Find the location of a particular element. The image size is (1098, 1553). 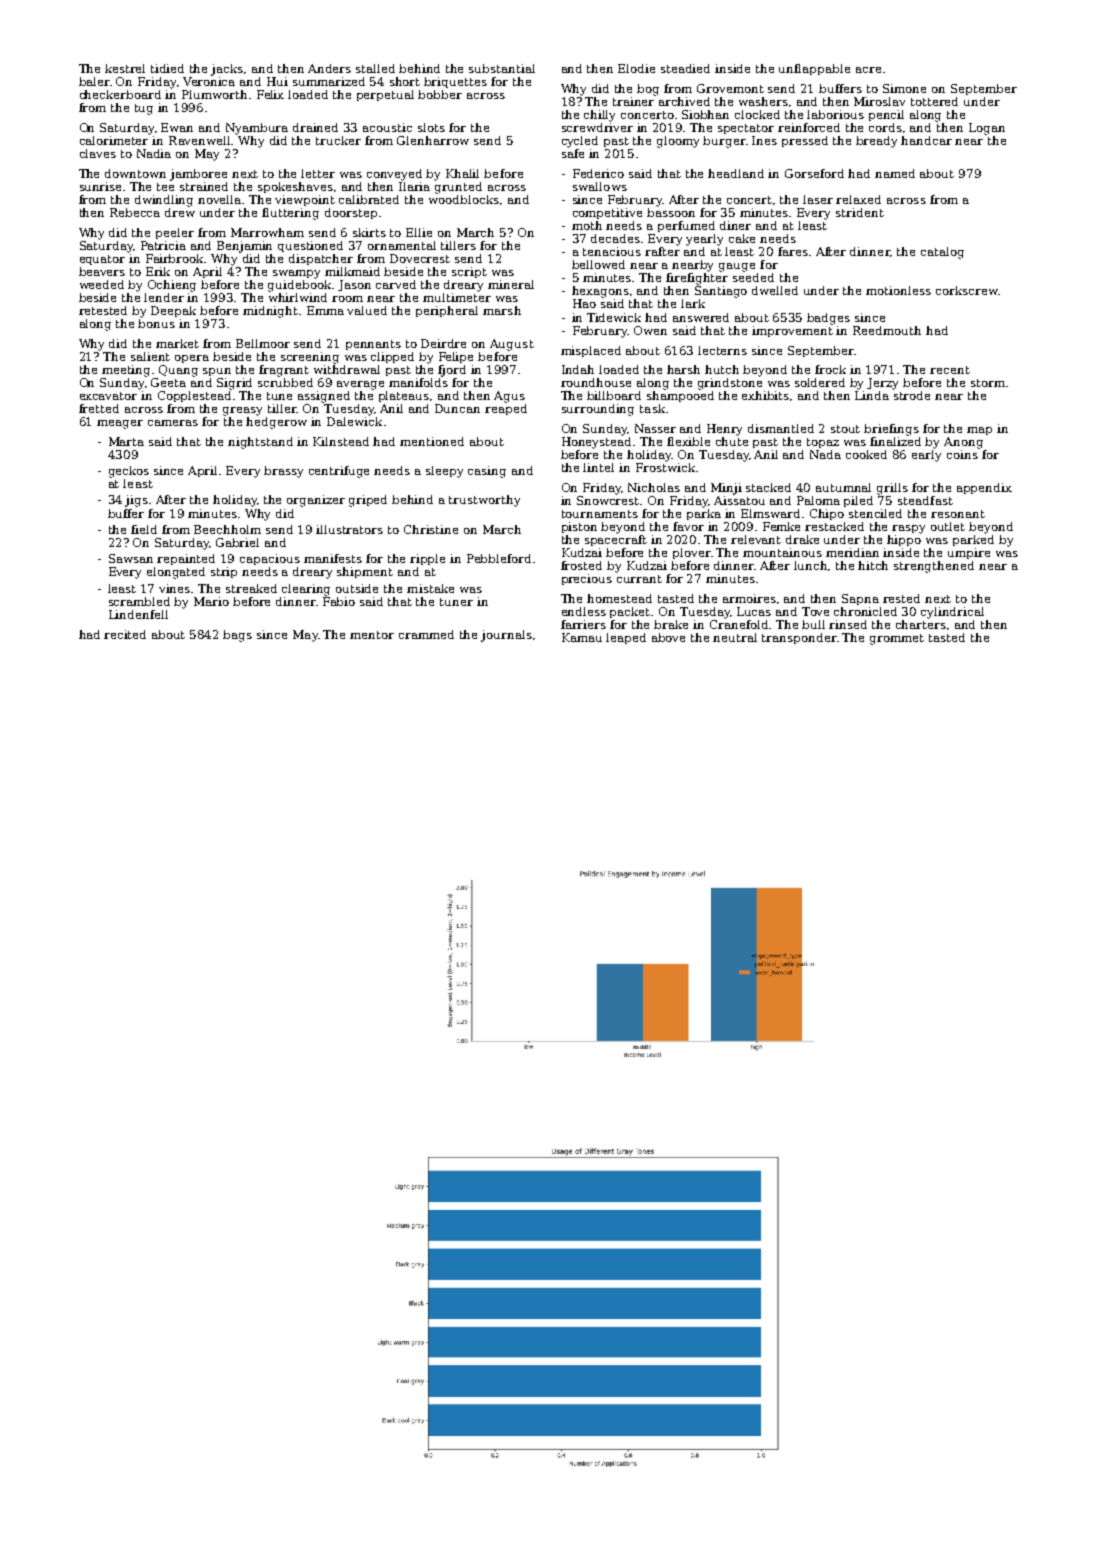

retested is located at coordinates (103, 310).
